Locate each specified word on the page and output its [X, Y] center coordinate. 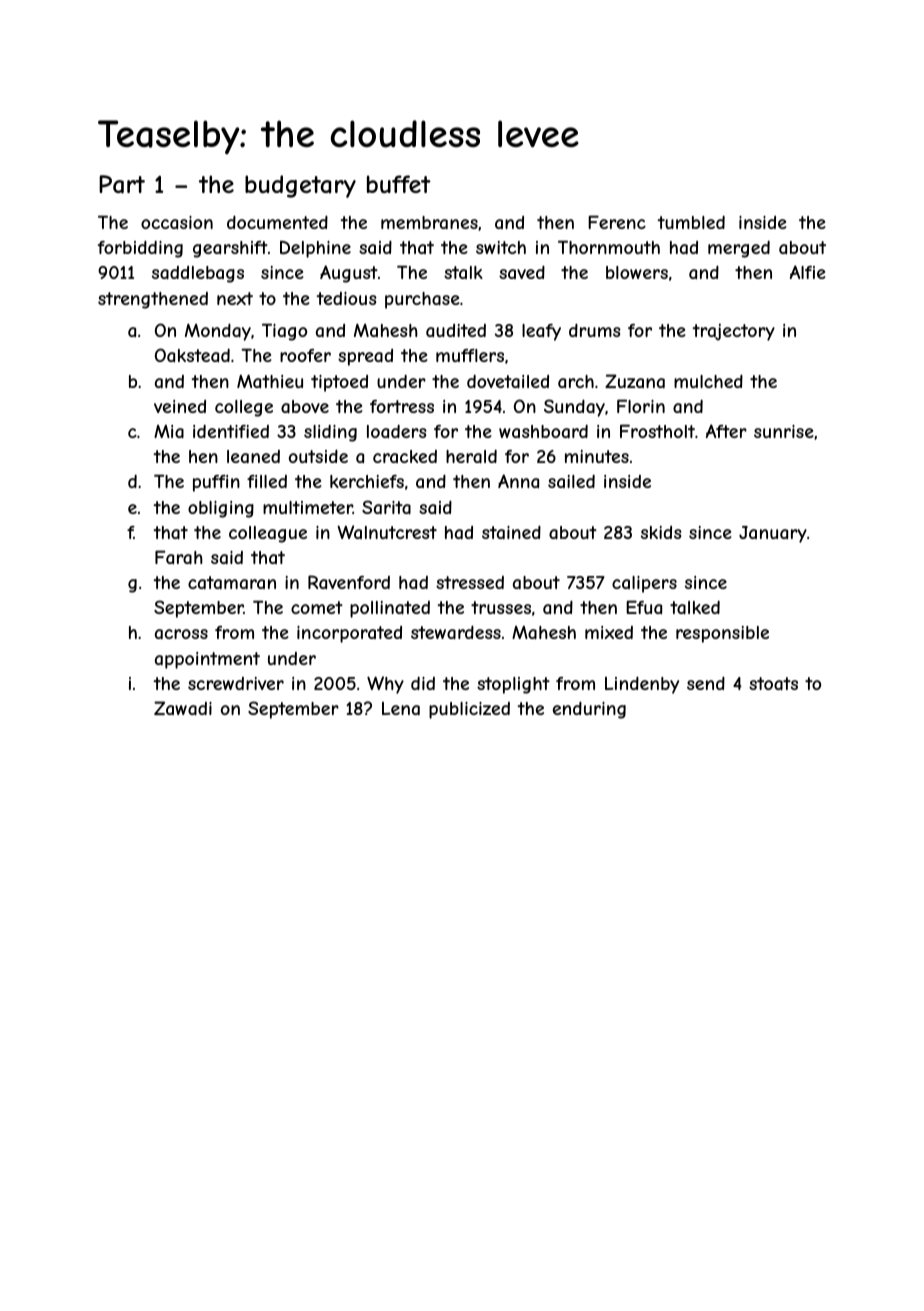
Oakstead [192, 355]
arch [576, 381]
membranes [429, 222]
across [181, 634]
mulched [708, 381]
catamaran [232, 582]
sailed [571, 481]
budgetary [300, 186]
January [773, 534]
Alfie [808, 272]
